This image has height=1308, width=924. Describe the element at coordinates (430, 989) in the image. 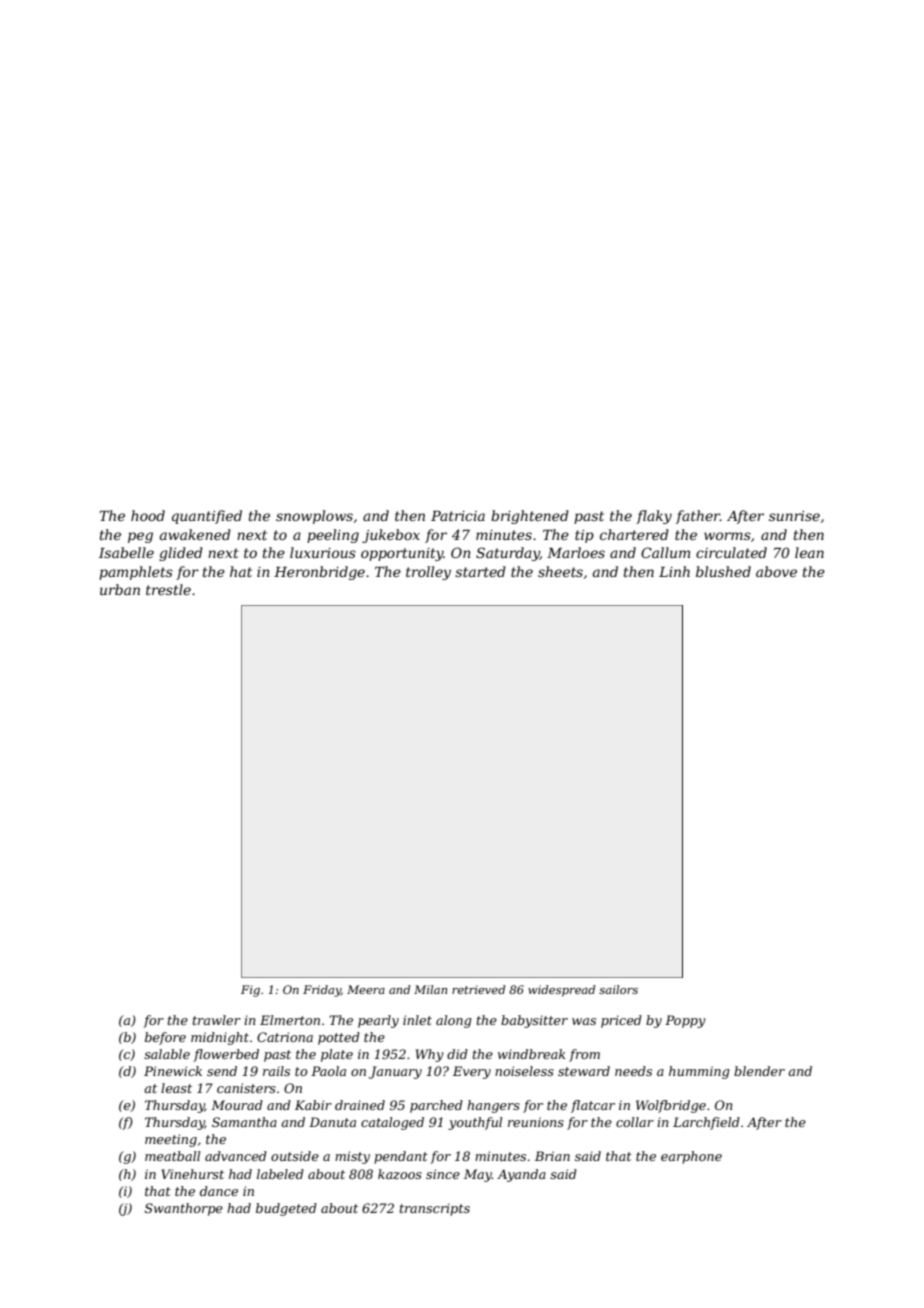

I see `Milan` at that location.
